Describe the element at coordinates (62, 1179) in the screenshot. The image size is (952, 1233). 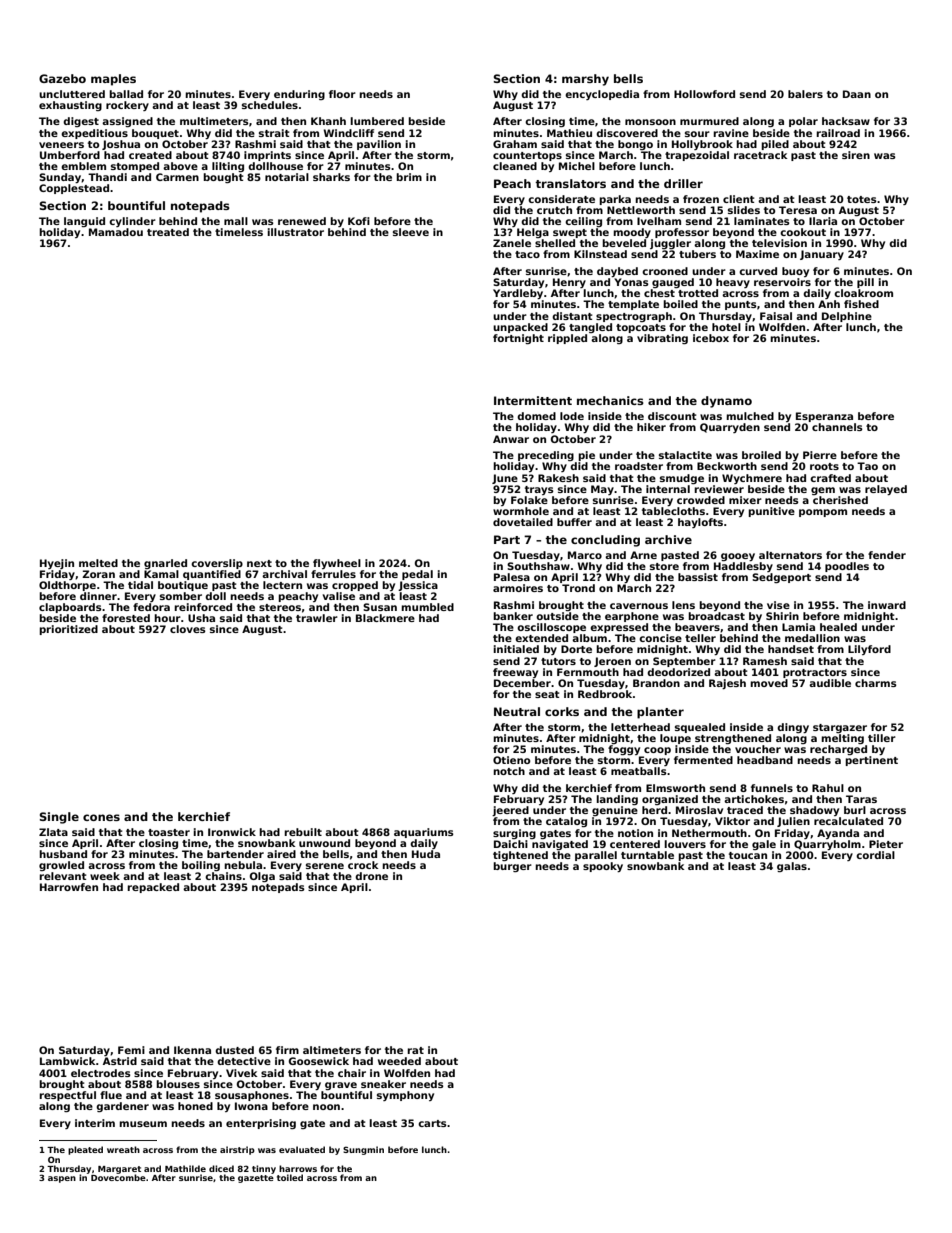
I see `aspen` at that location.
